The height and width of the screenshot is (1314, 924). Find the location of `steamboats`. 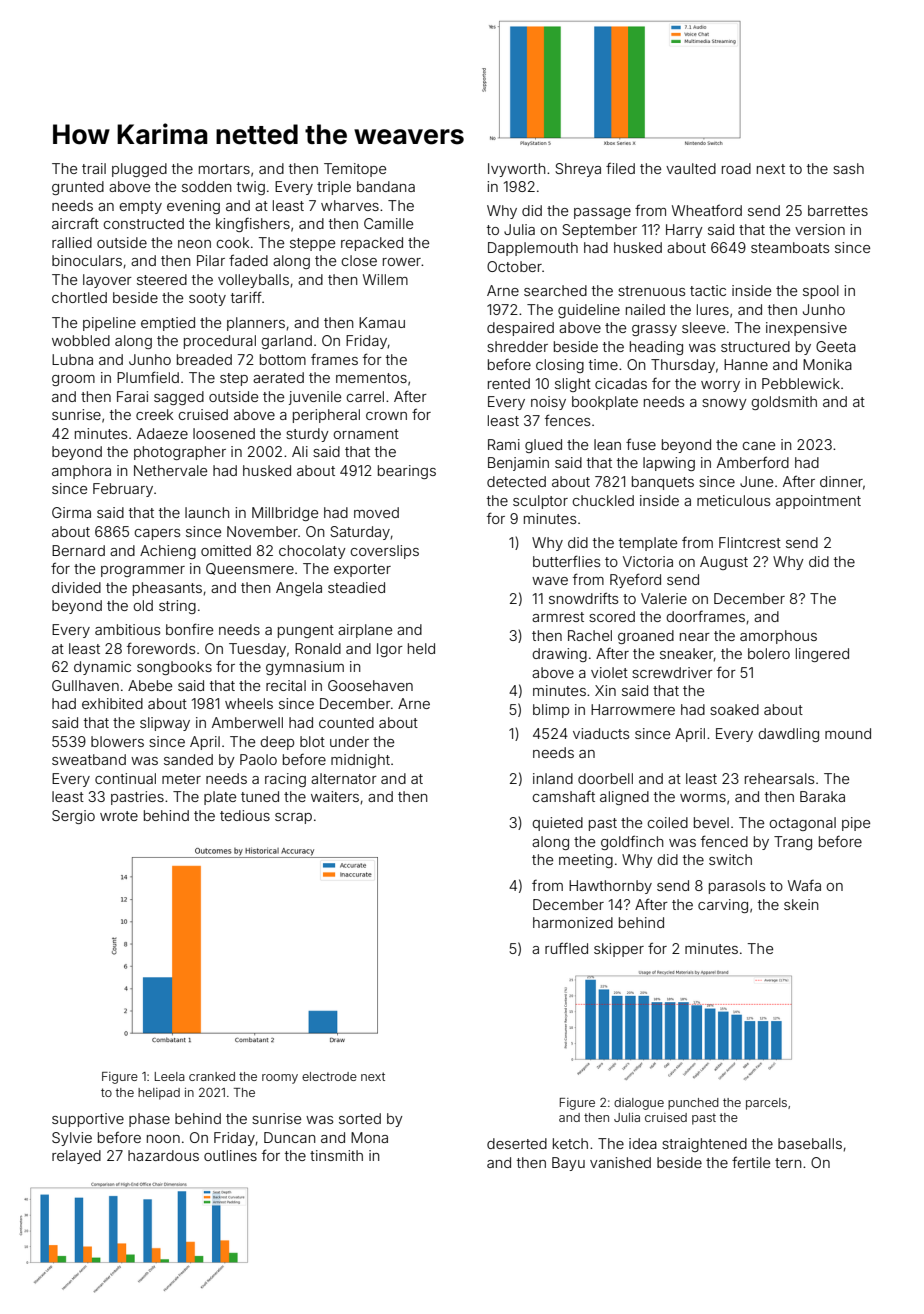

steamboats is located at coordinates (790, 247).
